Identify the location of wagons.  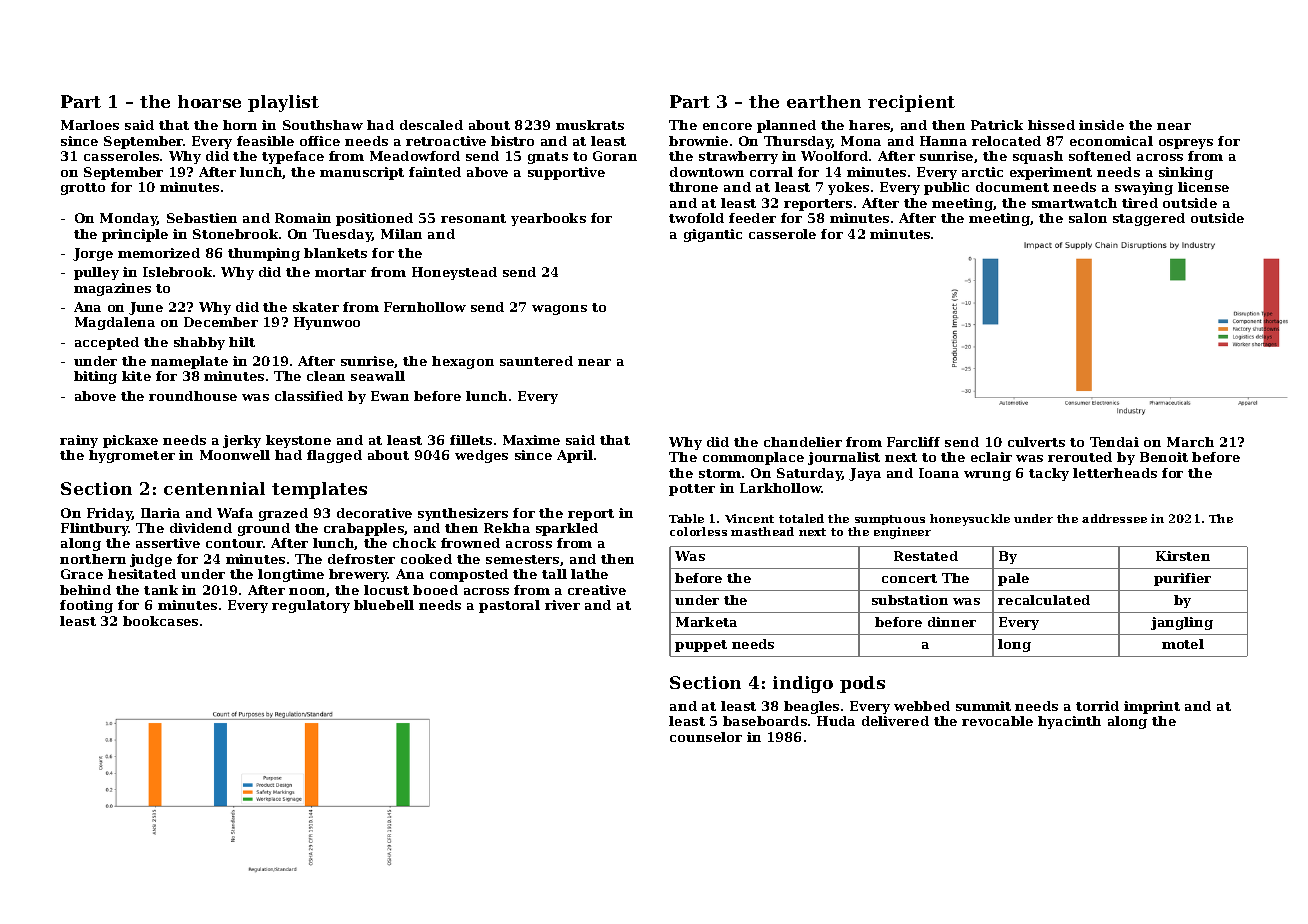
(559, 310).
